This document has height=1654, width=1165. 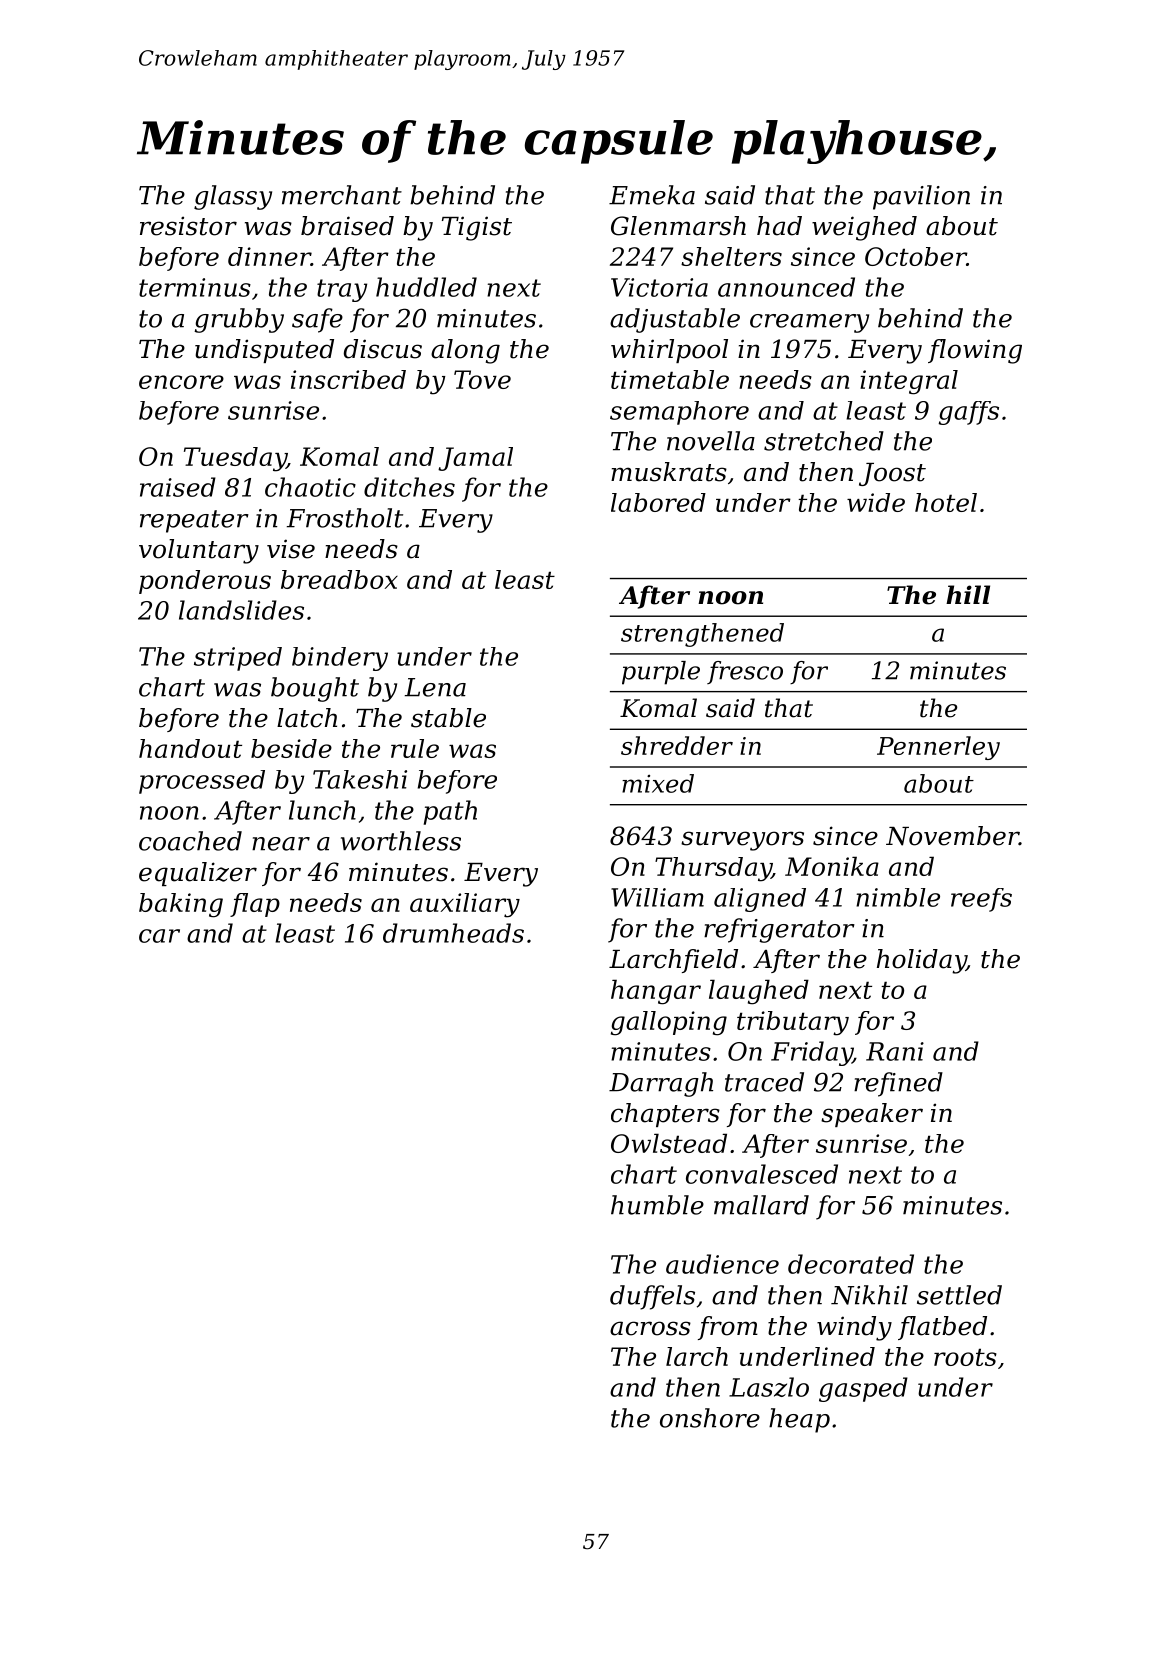 I want to click on heap, so click(x=799, y=1420).
